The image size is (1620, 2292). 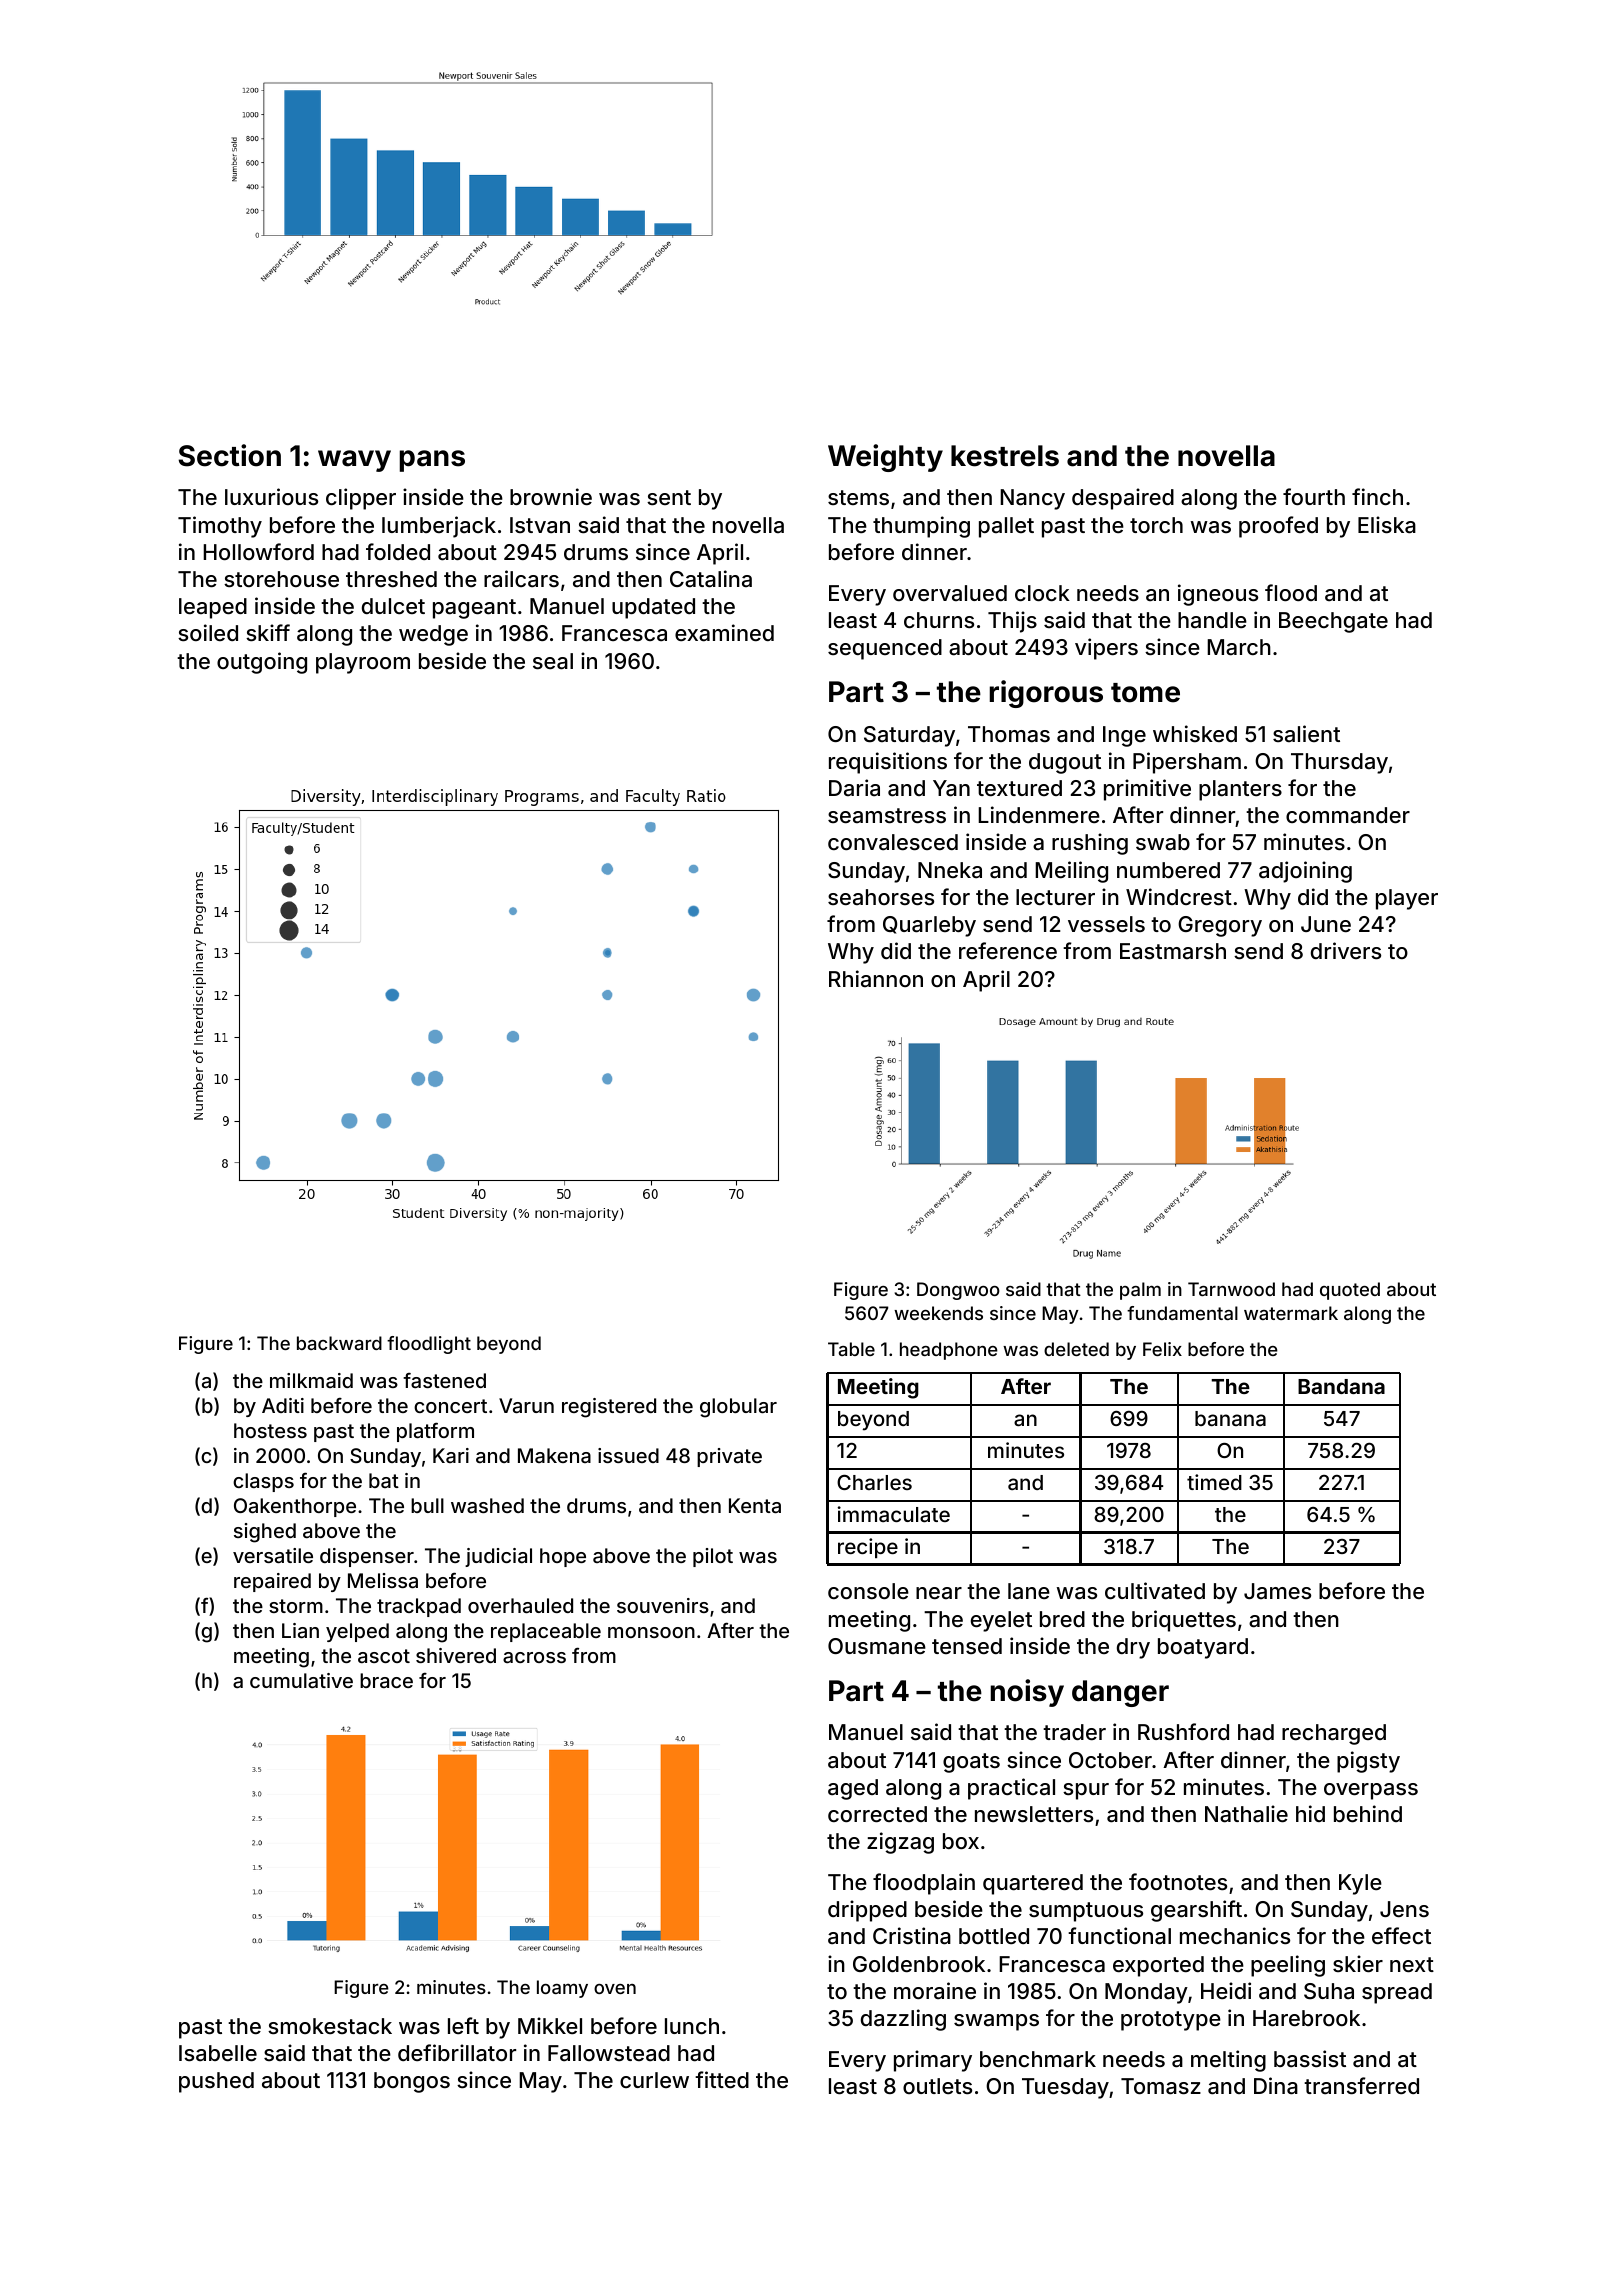 I want to click on James, so click(x=1277, y=1591).
